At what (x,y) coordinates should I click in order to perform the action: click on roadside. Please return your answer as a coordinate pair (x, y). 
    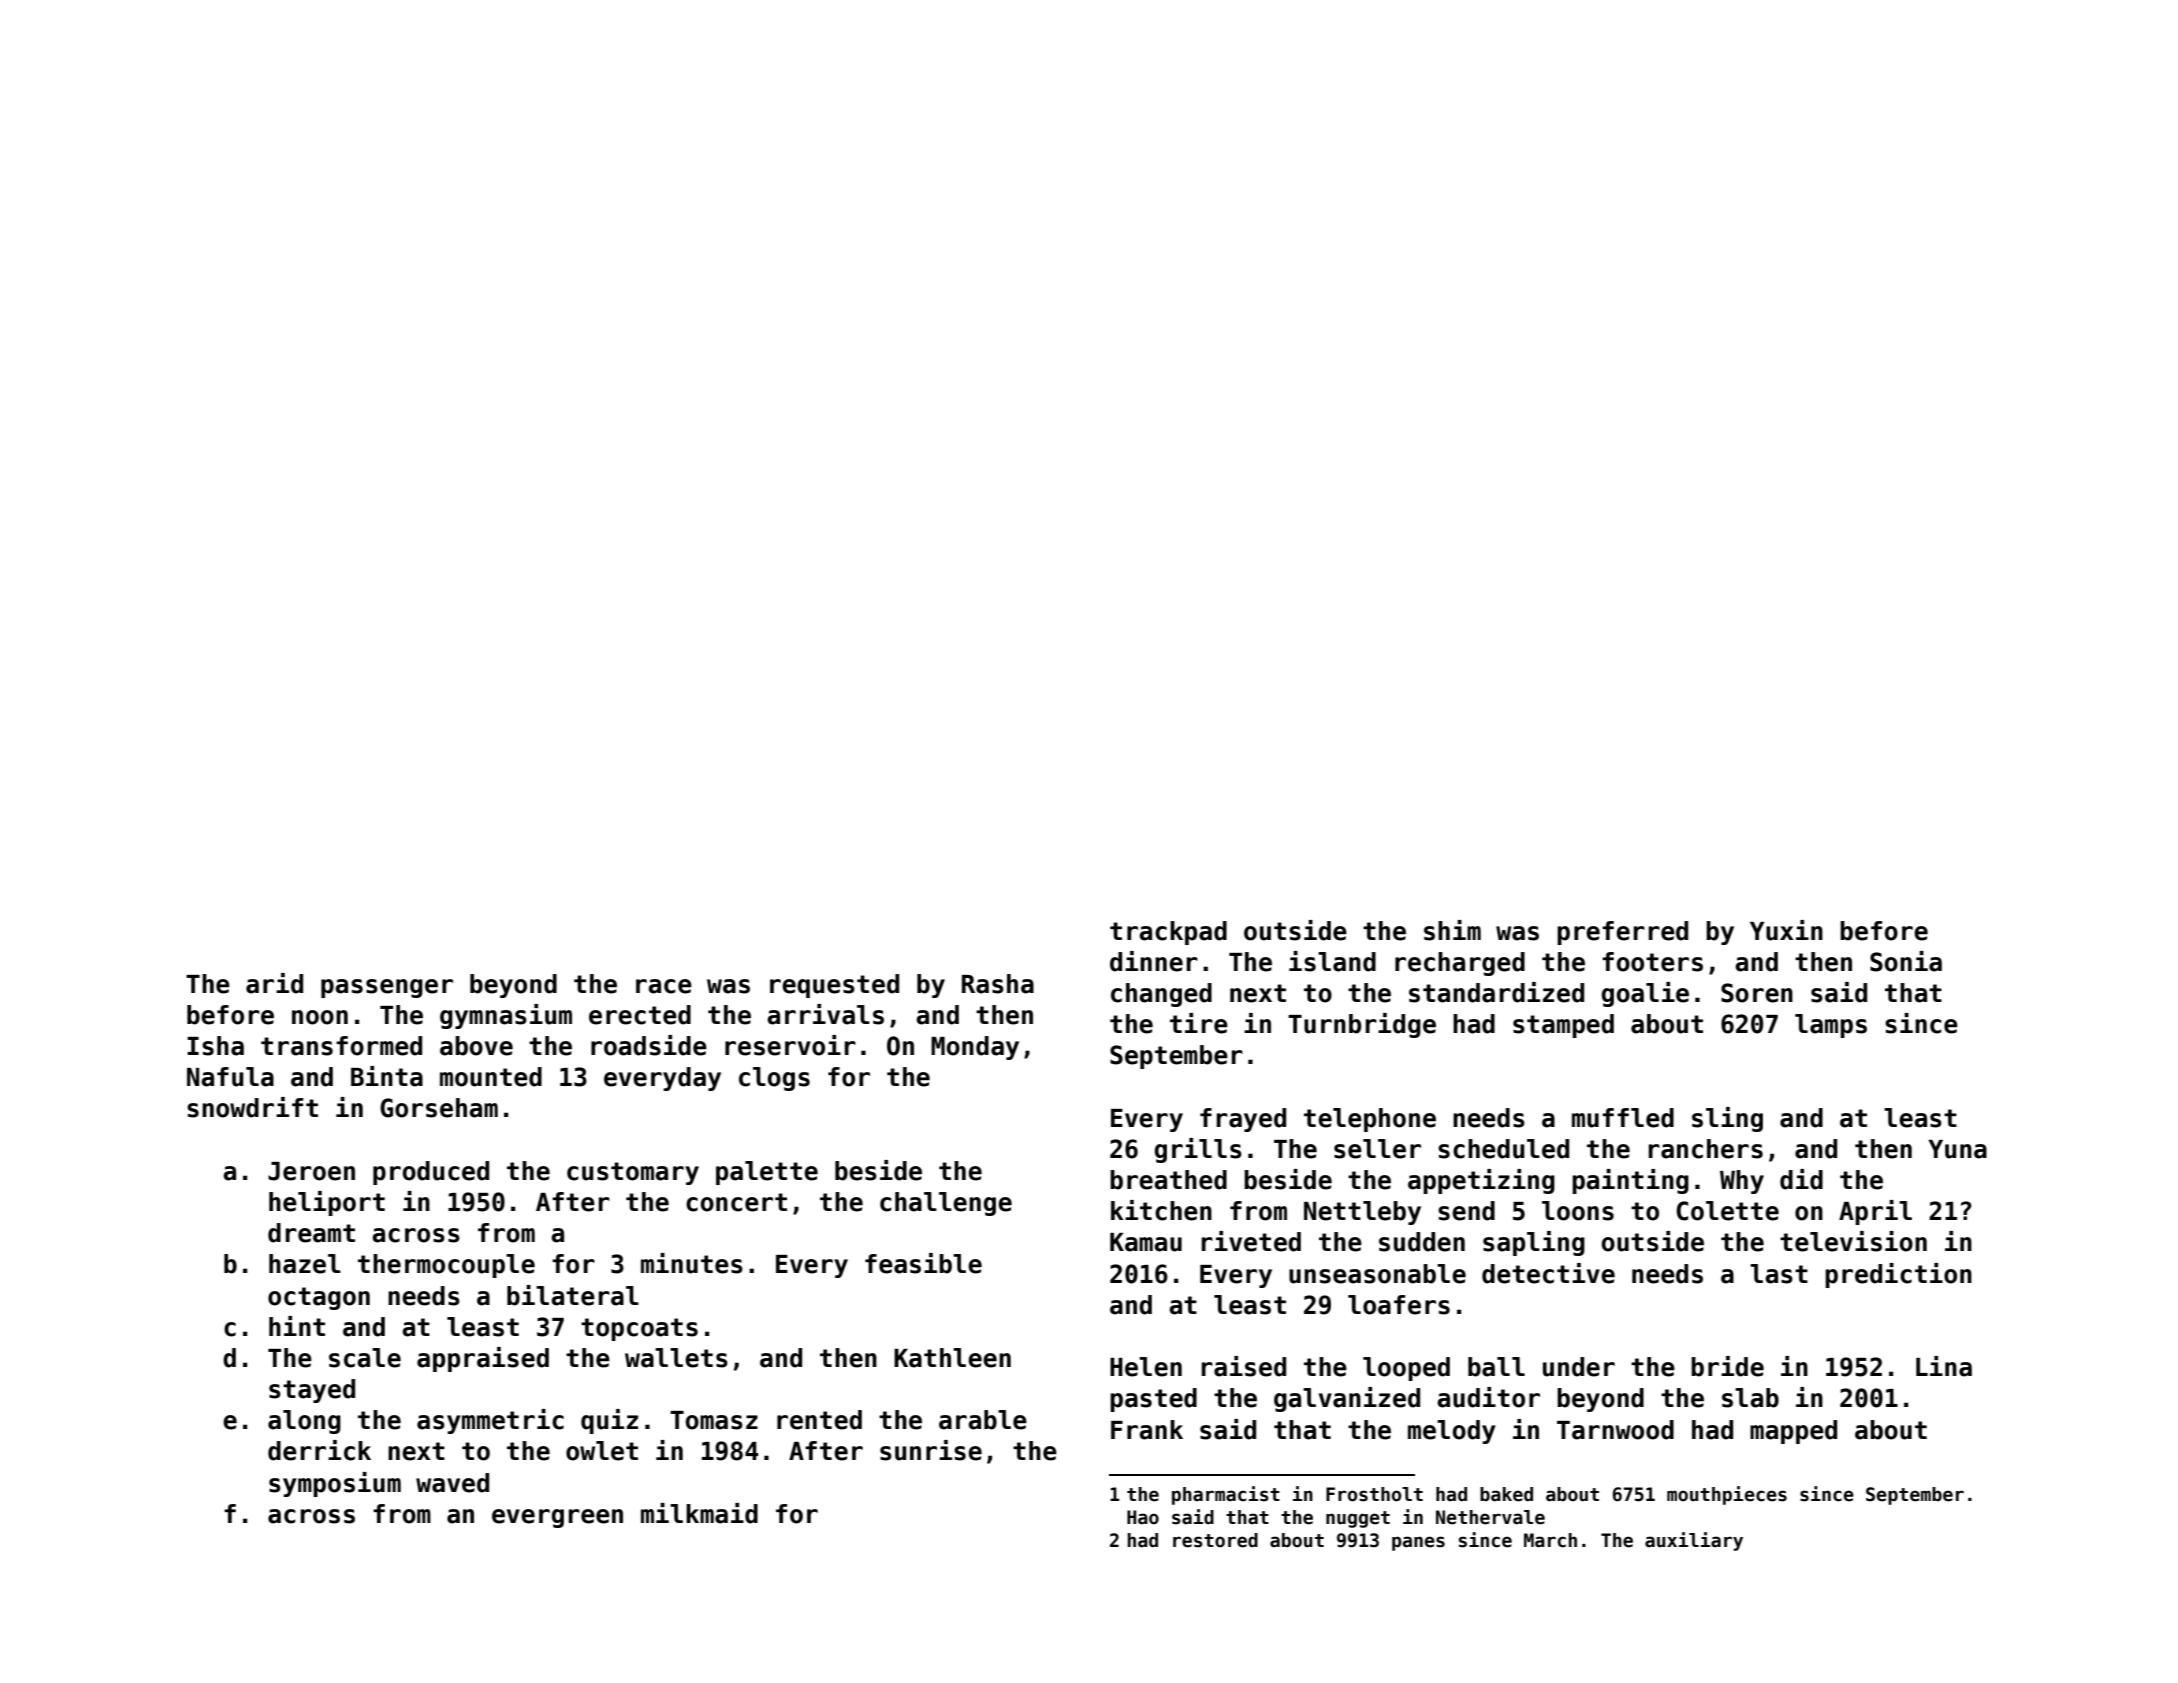
    Looking at the image, I should click on (649, 1045).
